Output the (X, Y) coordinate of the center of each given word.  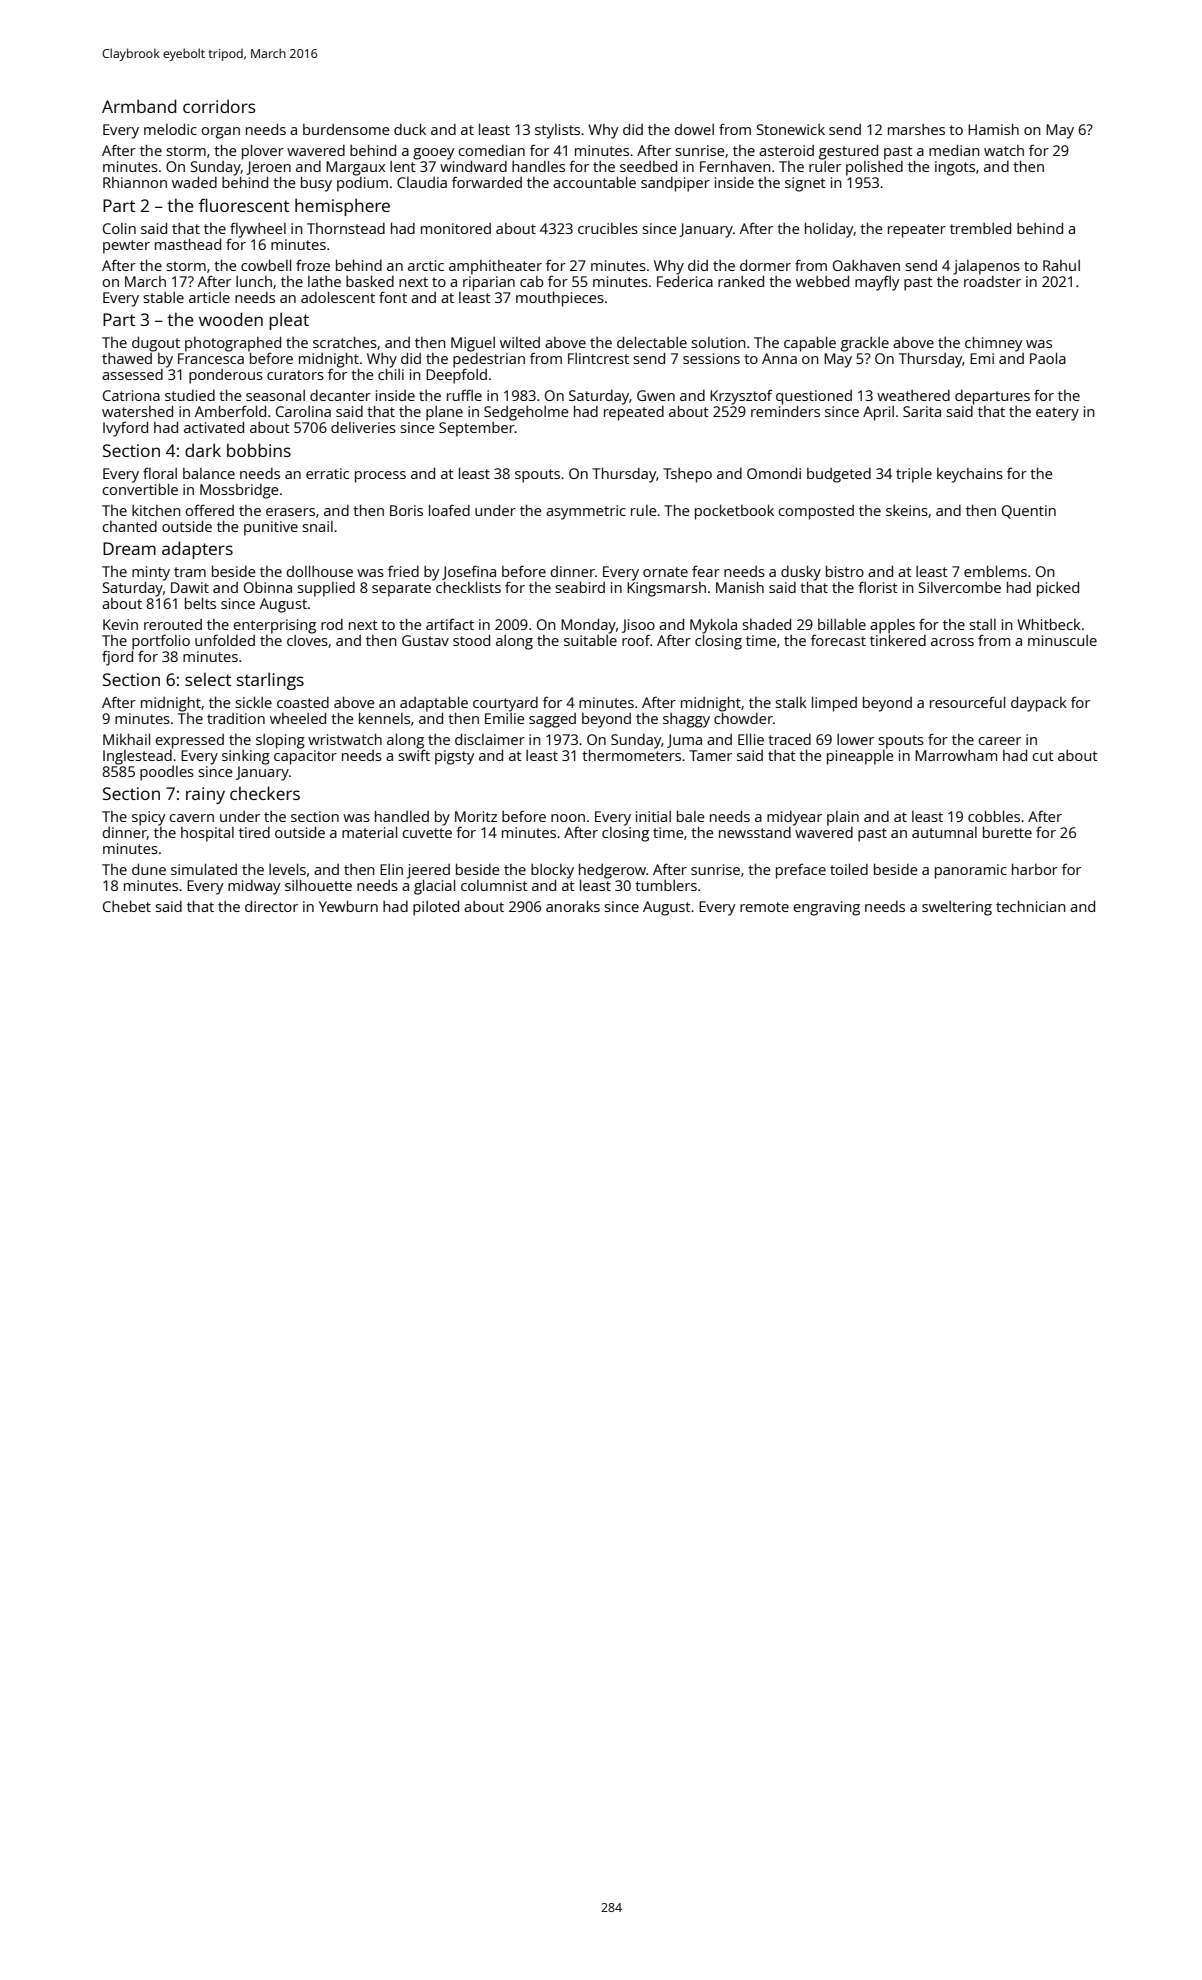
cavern (191, 818)
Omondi (774, 473)
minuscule (1062, 640)
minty (151, 573)
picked (1058, 589)
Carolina (303, 411)
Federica (685, 281)
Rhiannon (135, 182)
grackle (865, 344)
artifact (450, 624)
